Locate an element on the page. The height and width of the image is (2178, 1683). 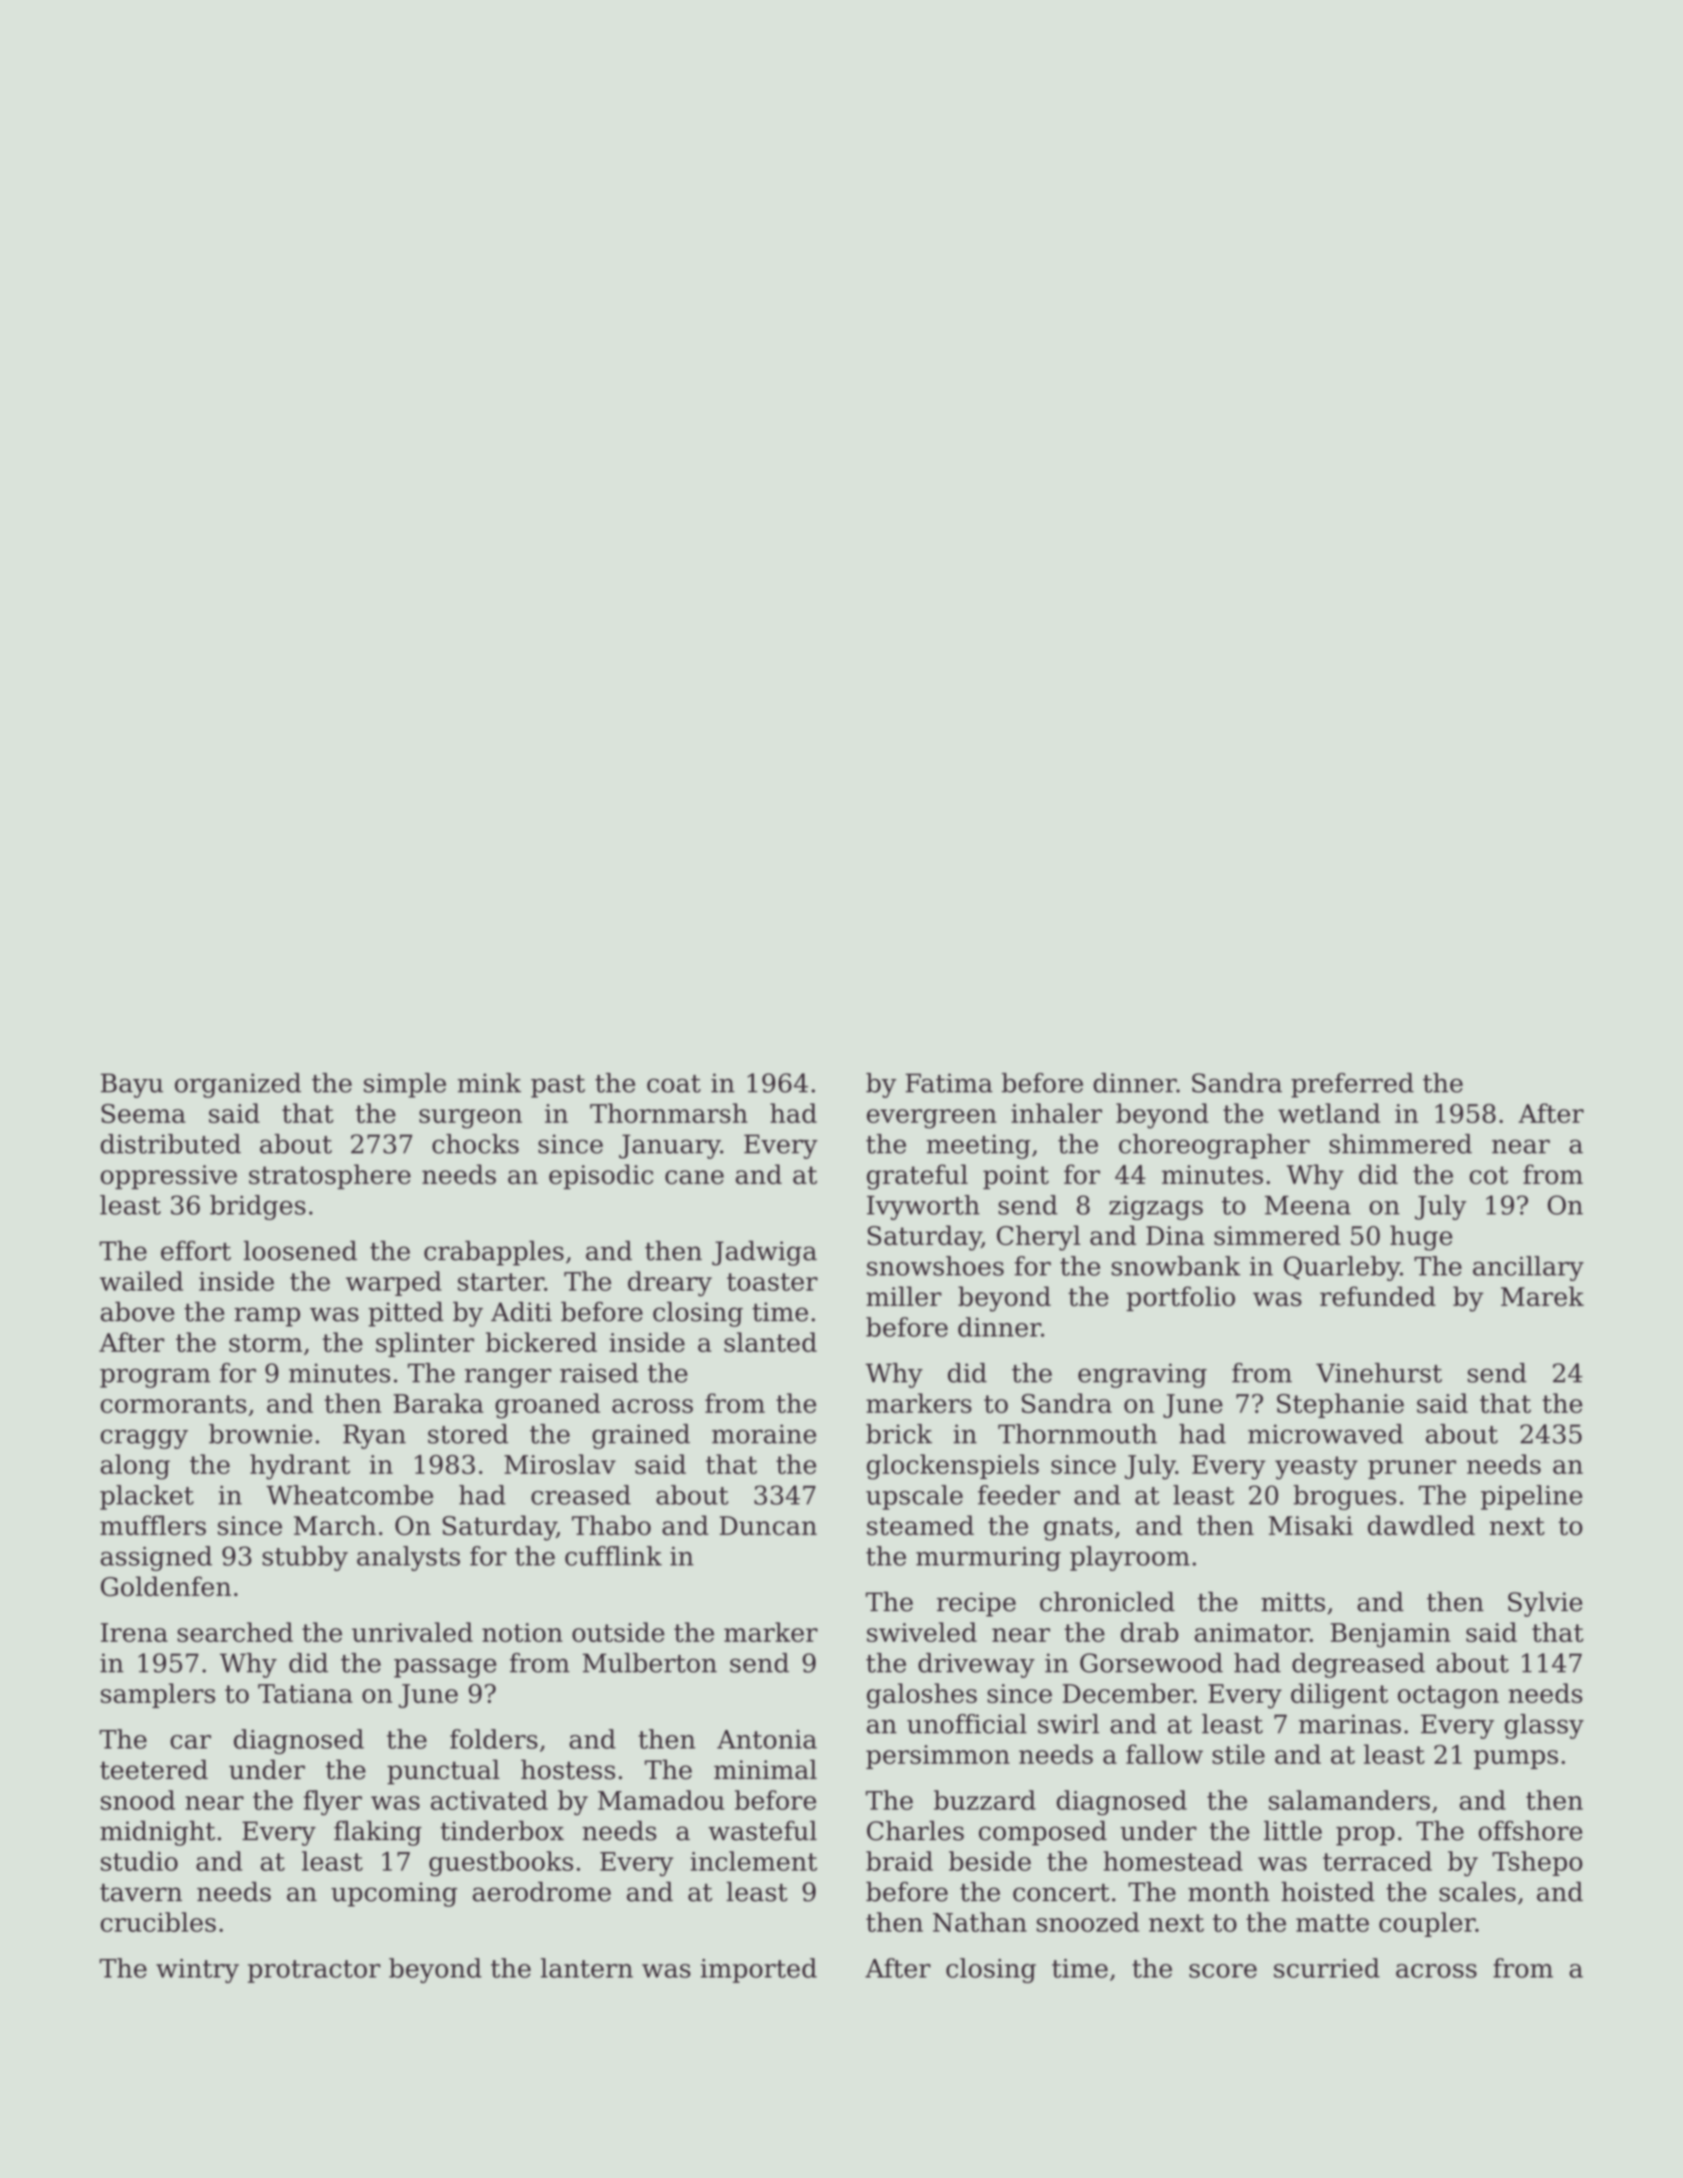
ancillary is located at coordinates (1528, 1268).
